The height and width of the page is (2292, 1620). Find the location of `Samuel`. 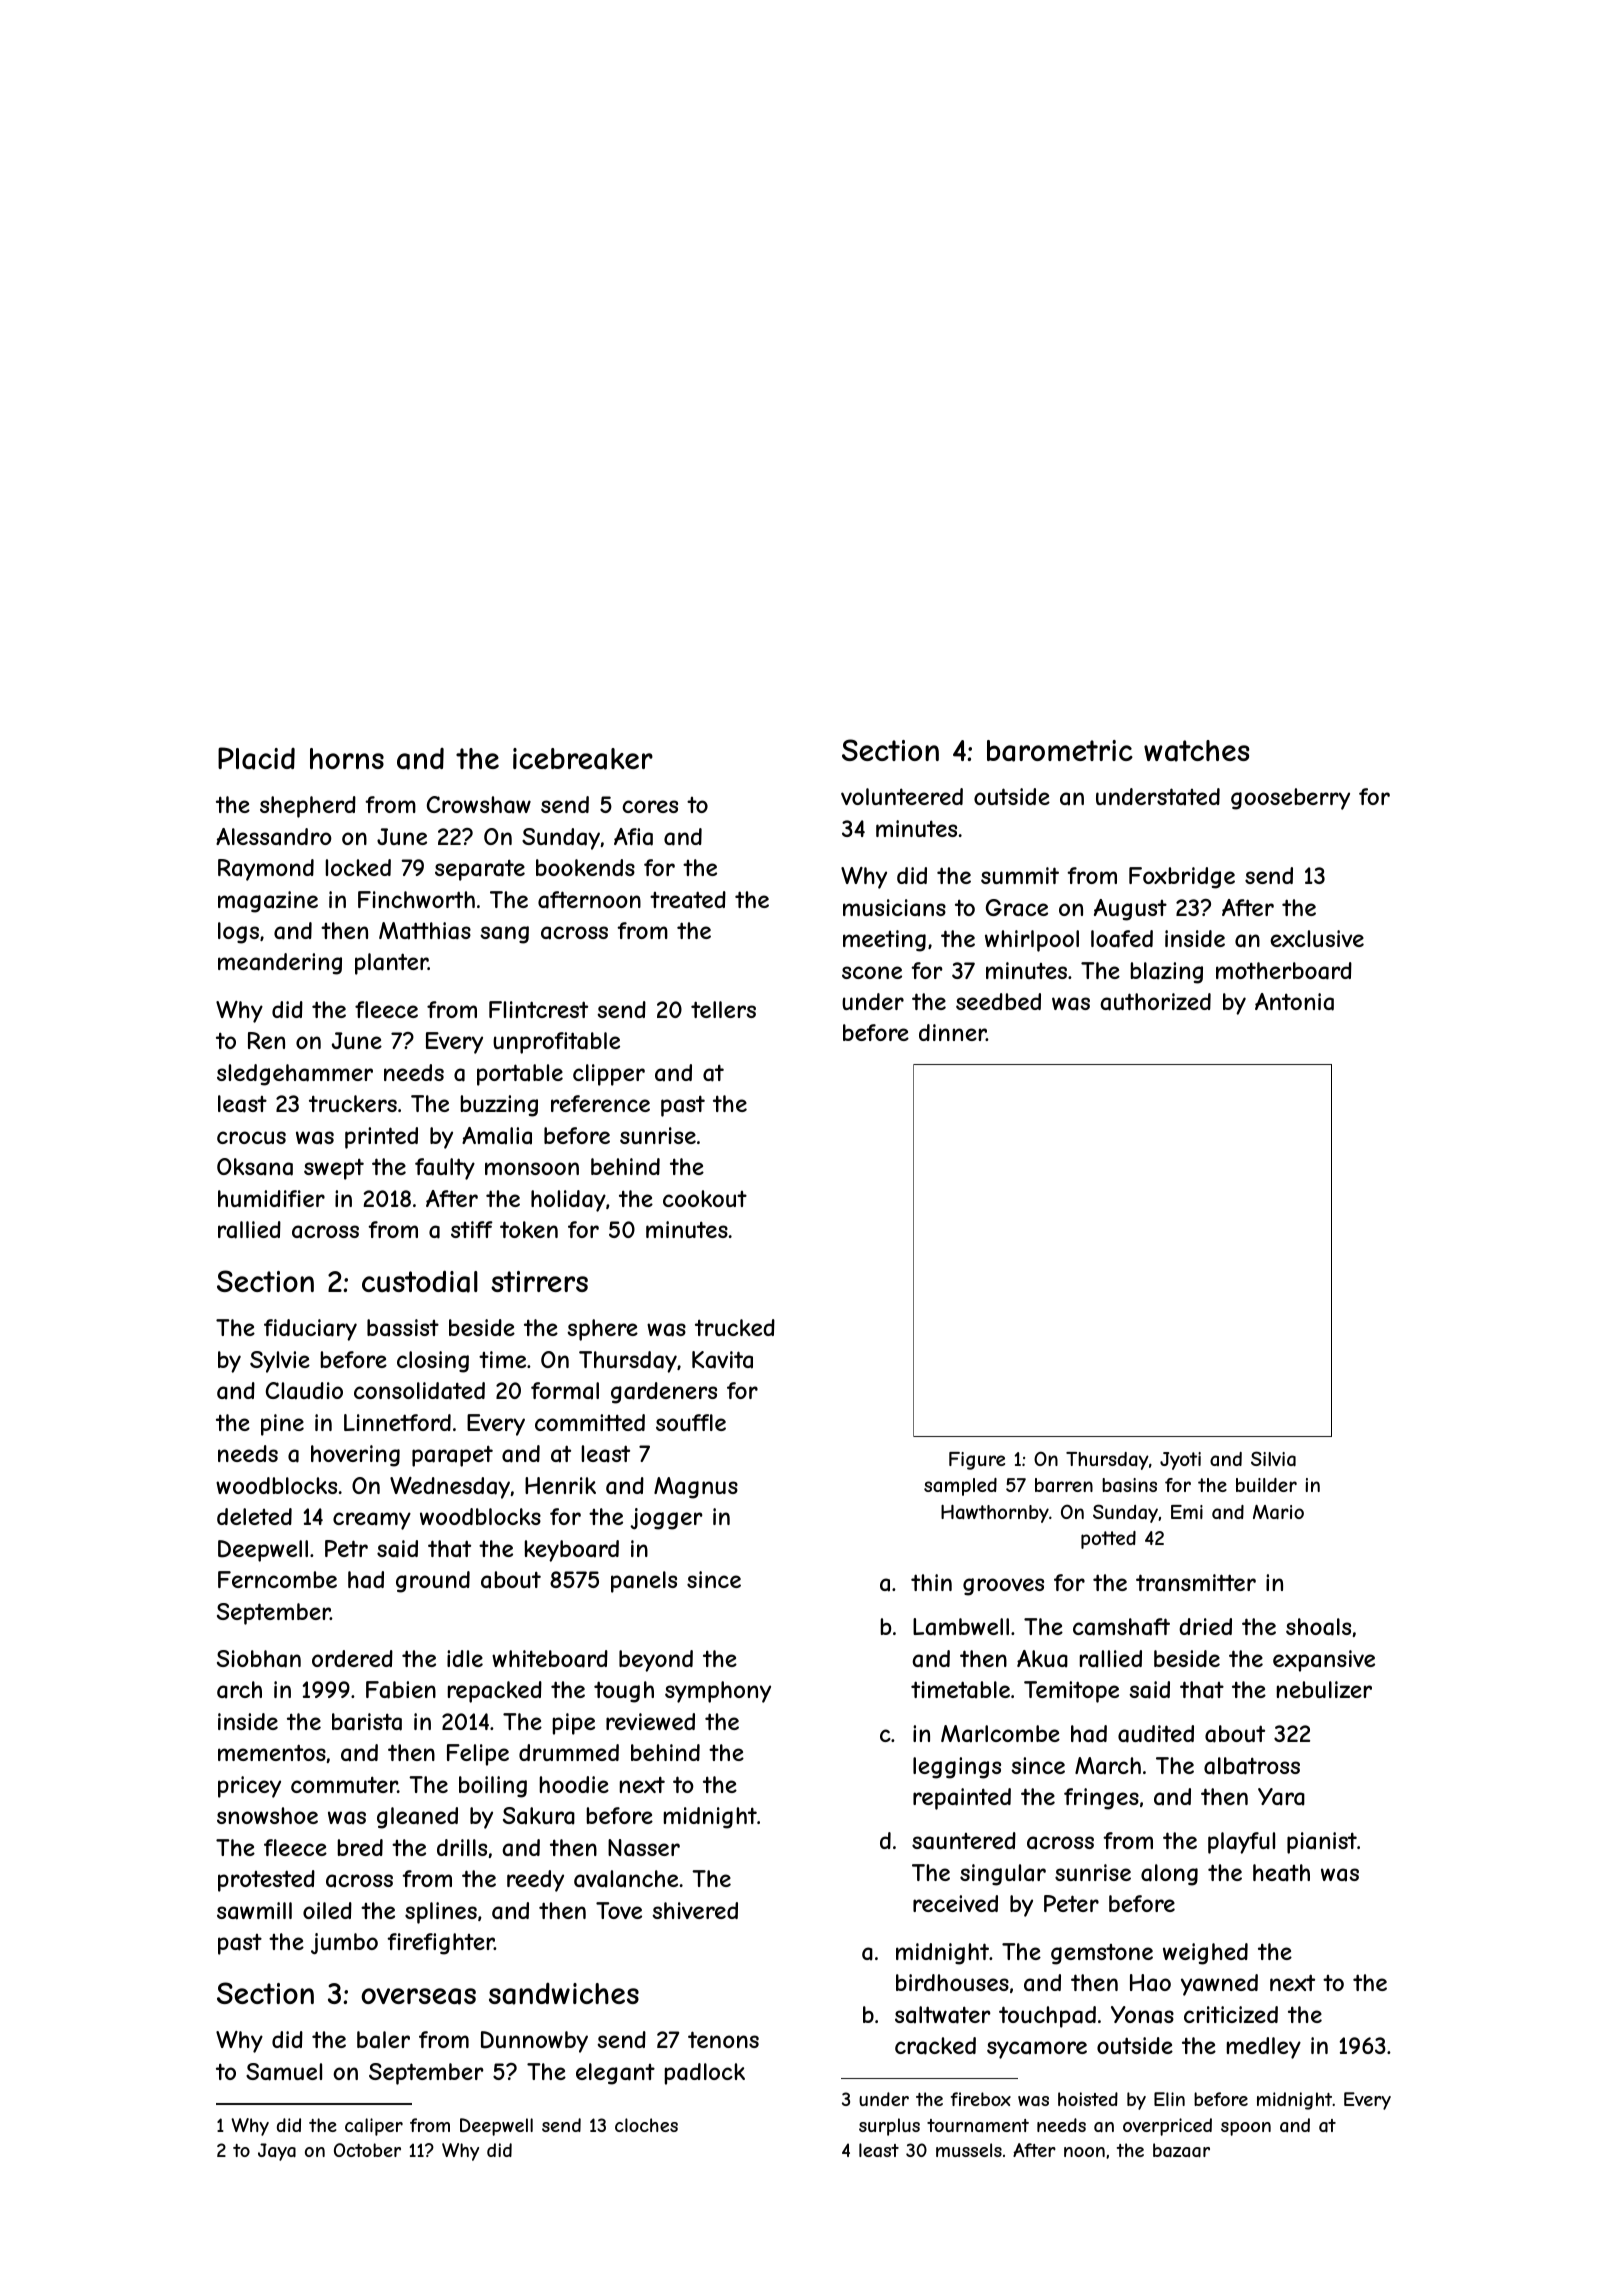

Samuel is located at coordinates (284, 2072).
